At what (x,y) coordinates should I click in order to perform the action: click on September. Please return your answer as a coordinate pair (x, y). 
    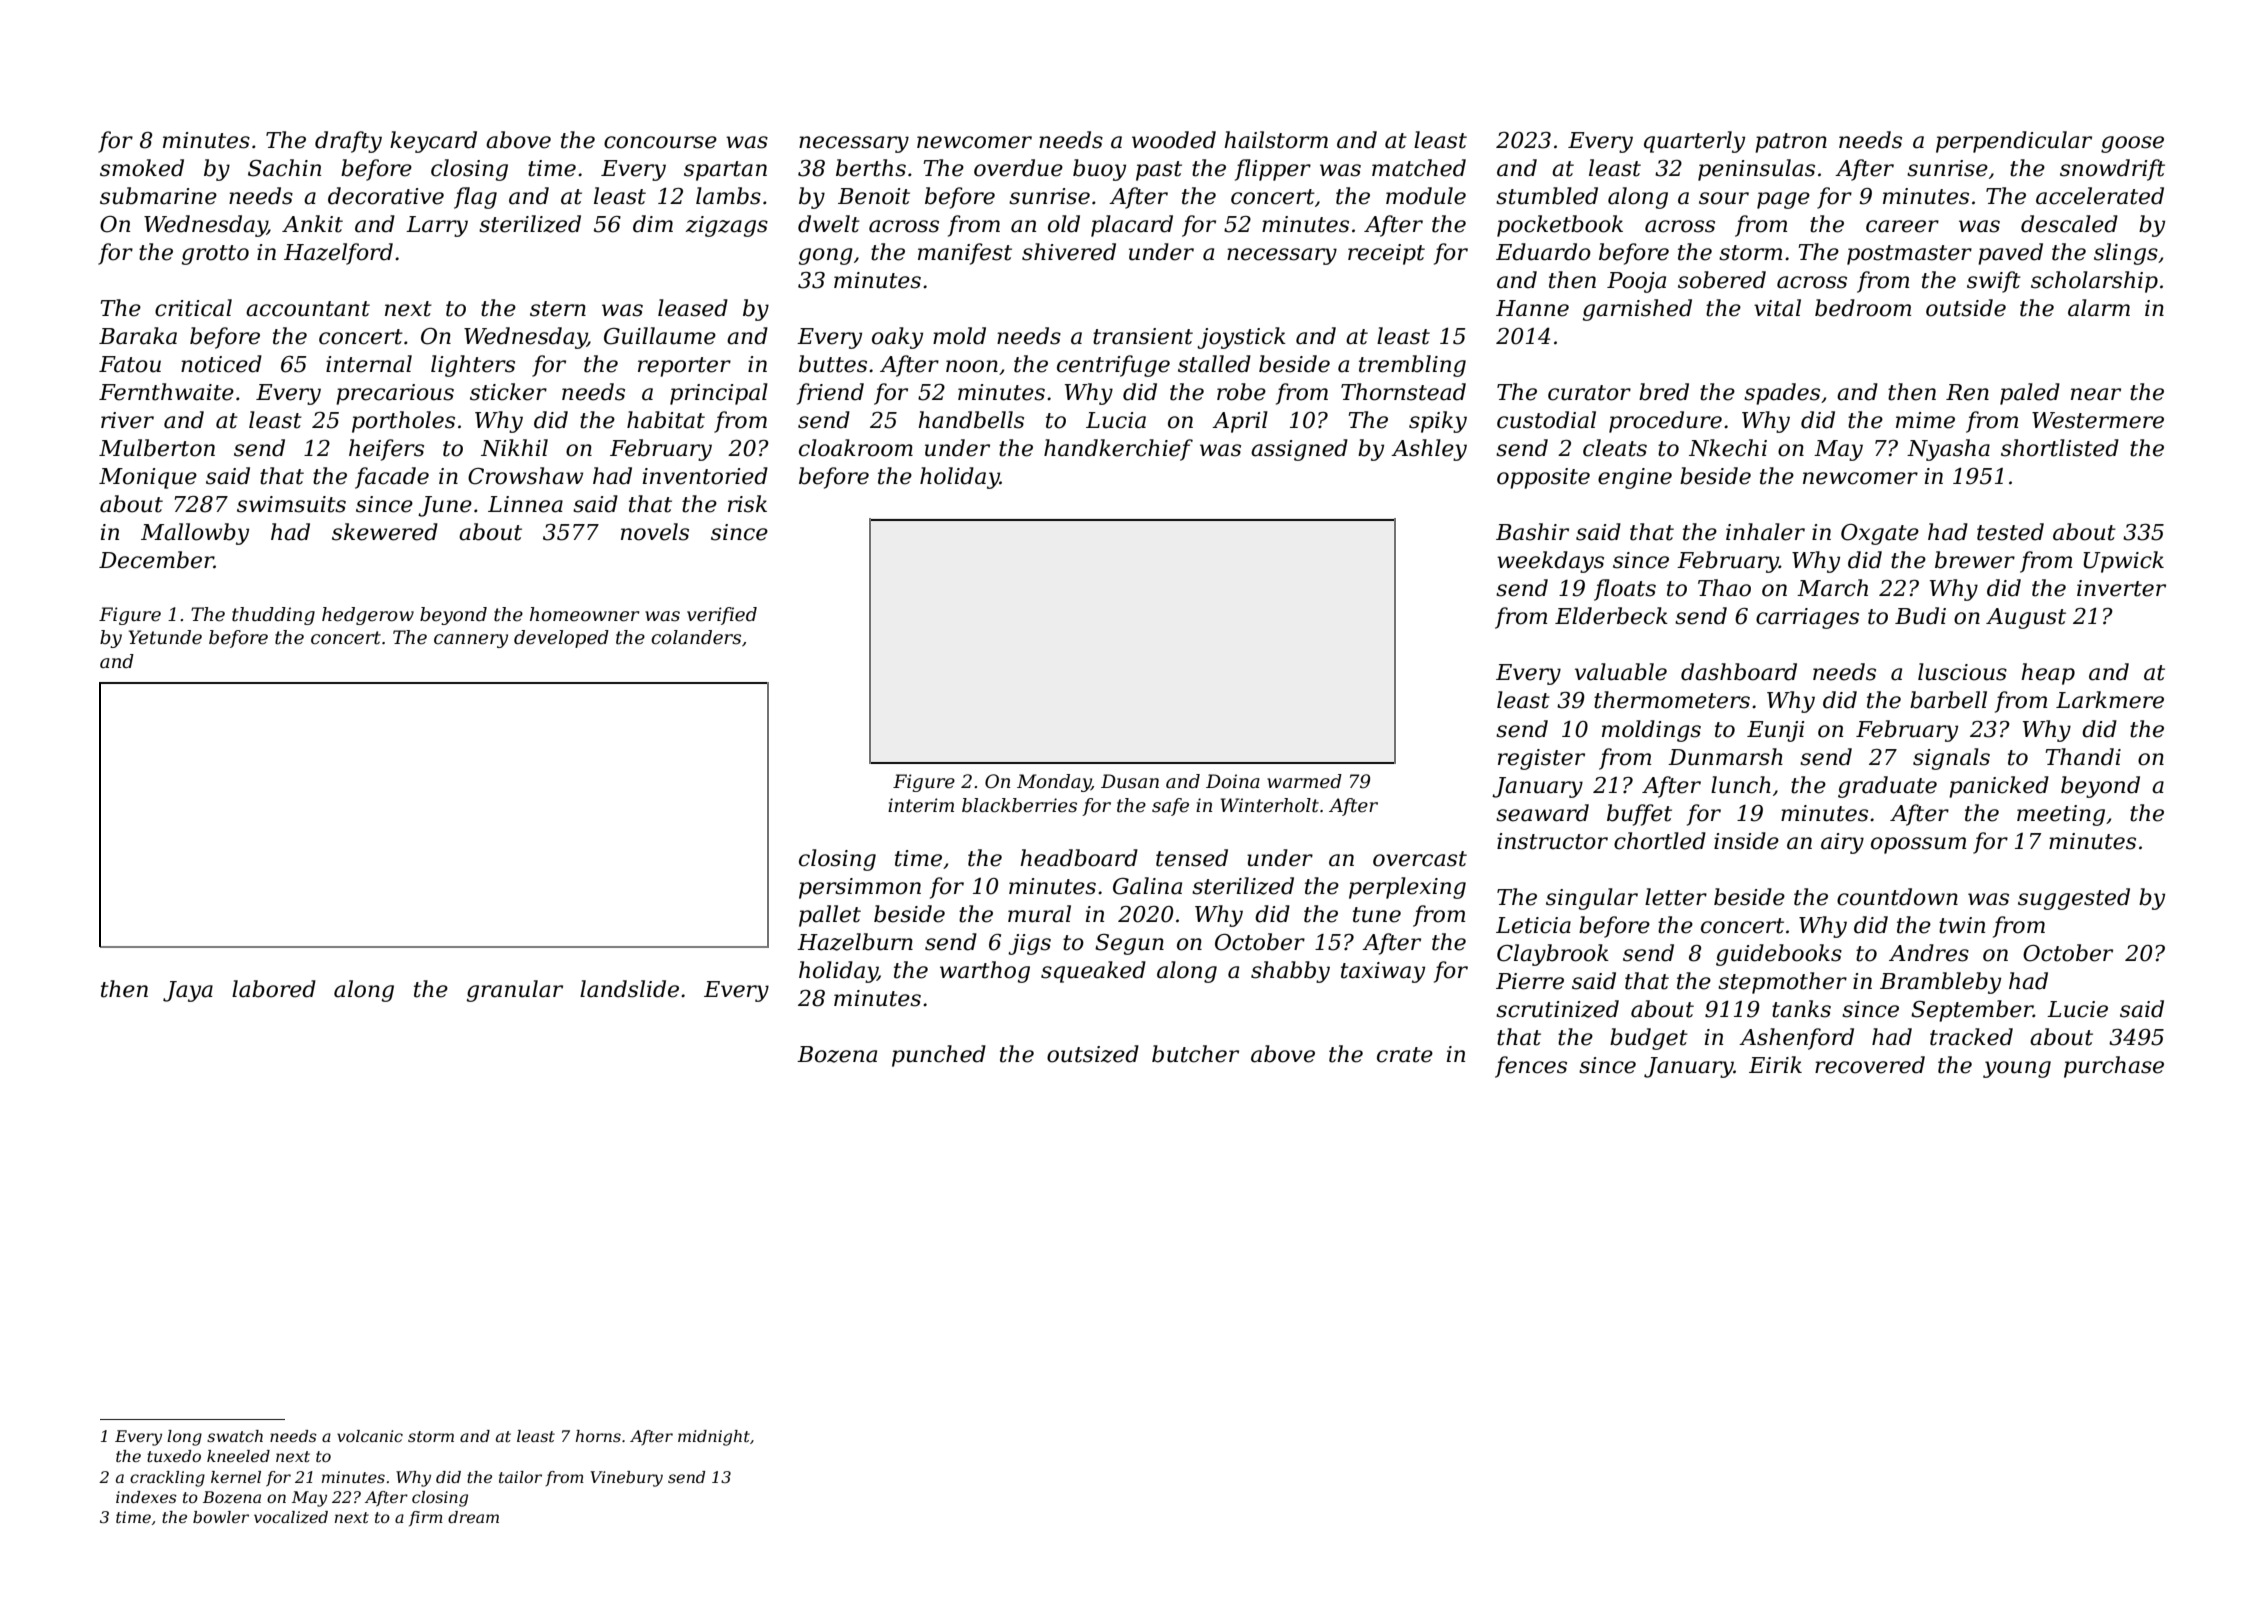
    Looking at the image, I should click on (1972, 1011).
